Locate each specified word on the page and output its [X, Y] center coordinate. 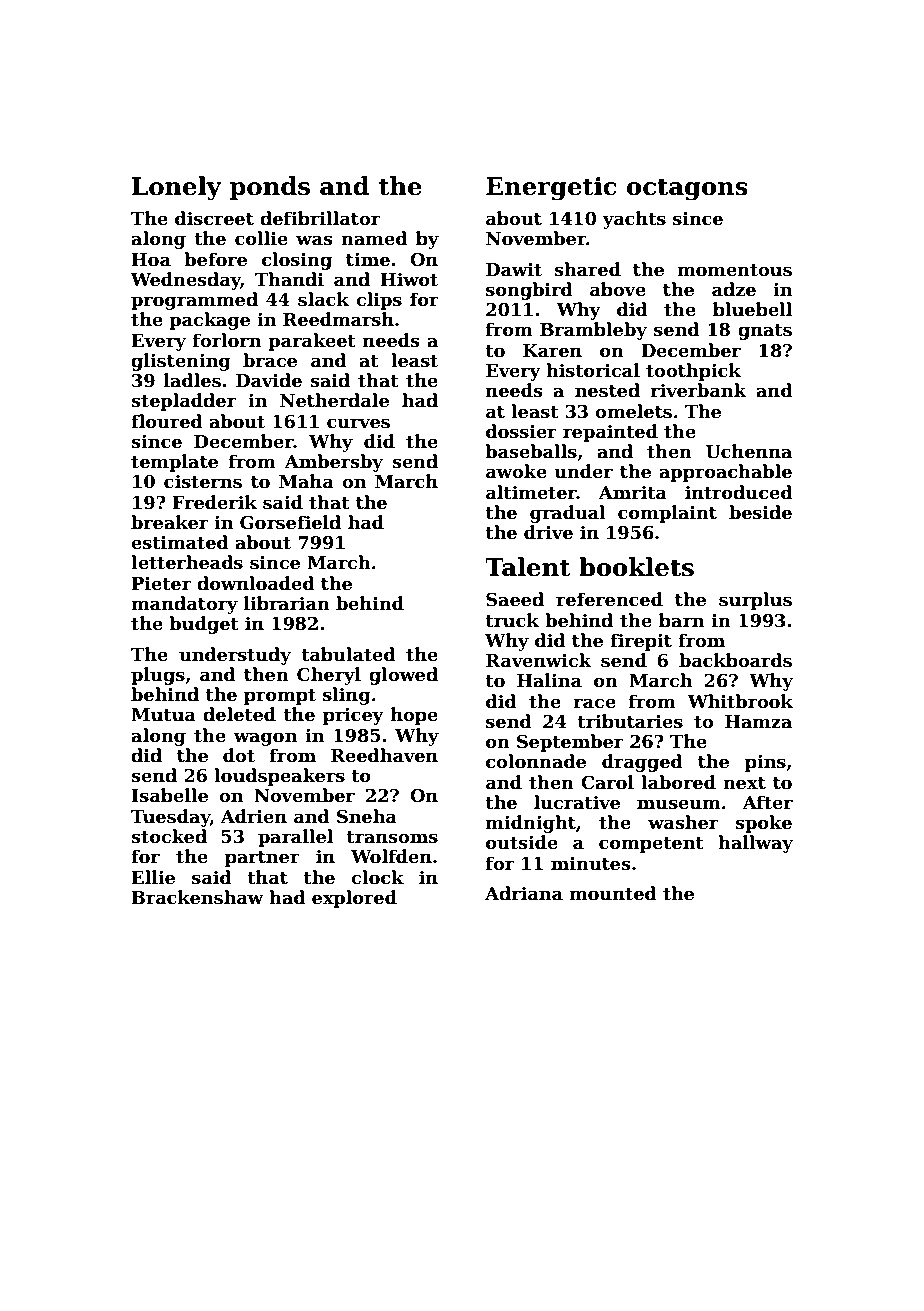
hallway [755, 844]
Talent [528, 567]
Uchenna [749, 451]
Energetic [551, 189]
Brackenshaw [197, 897]
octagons [687, 189]
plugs [158, 676]
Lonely [177, 188]
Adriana [524, 893]
